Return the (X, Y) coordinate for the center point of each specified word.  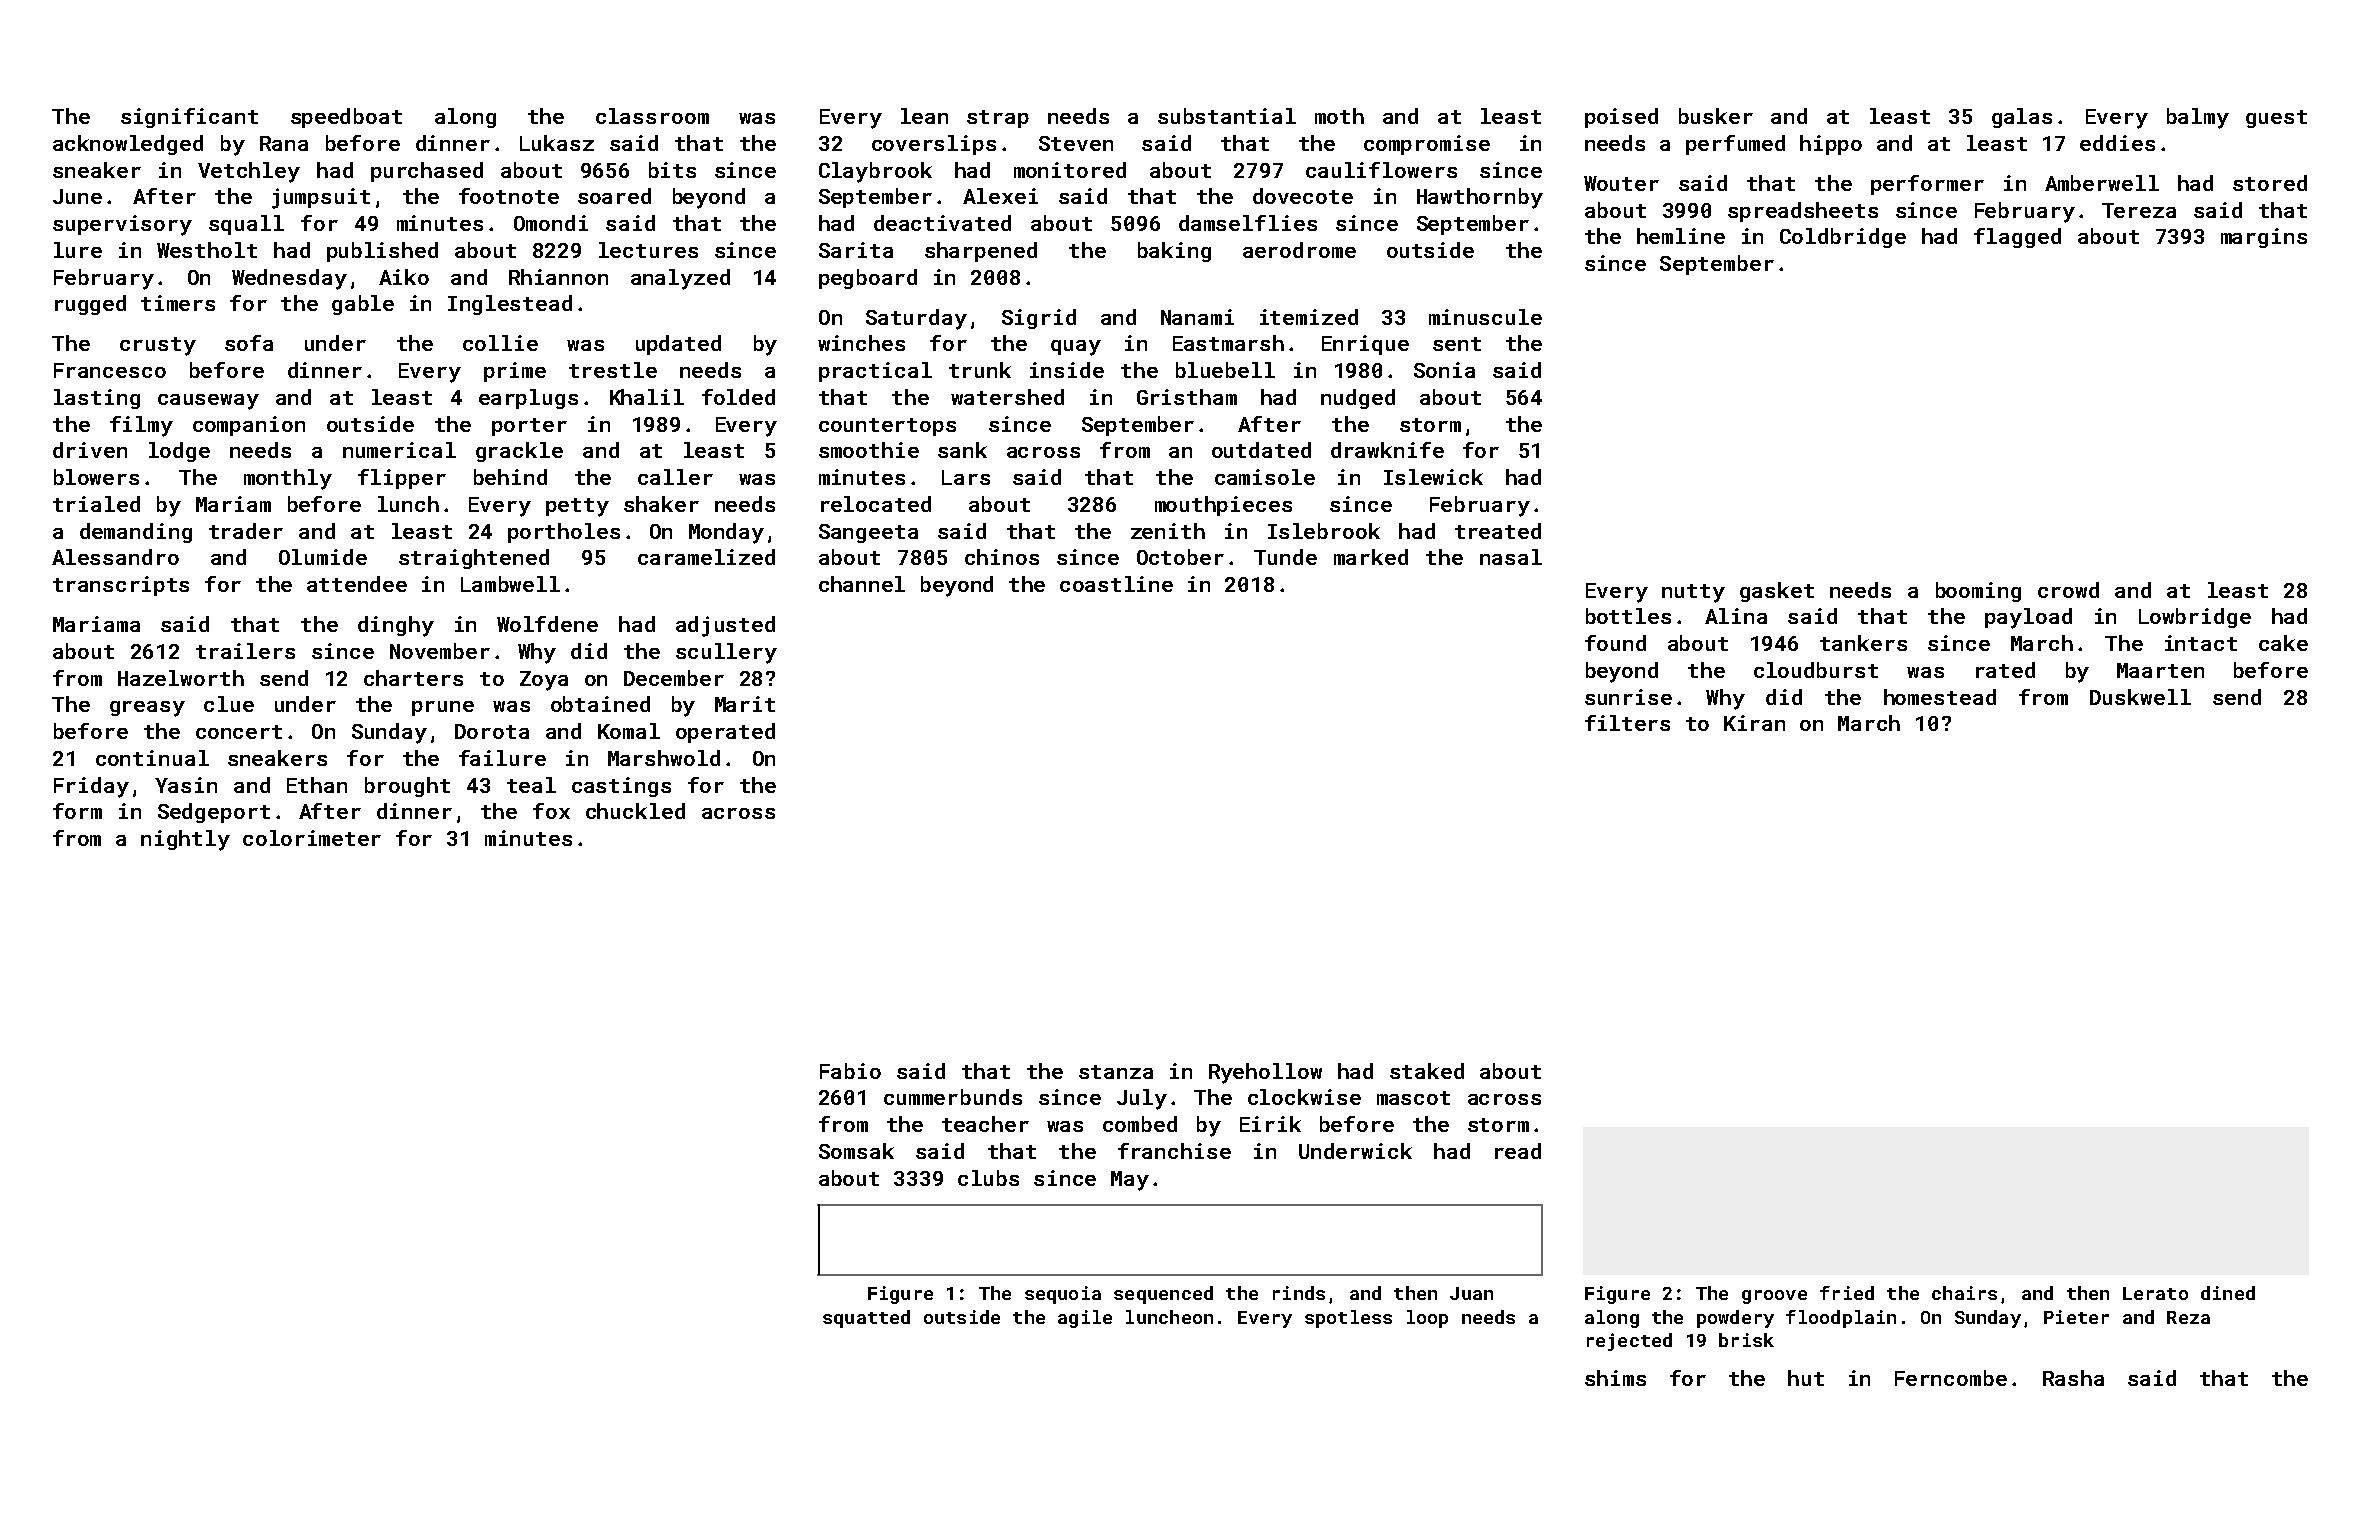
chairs (1964, 1293)
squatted (866, 1319)
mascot (1413, 1098)
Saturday (916, 319)
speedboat (346, 118)
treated (1498, 531)
